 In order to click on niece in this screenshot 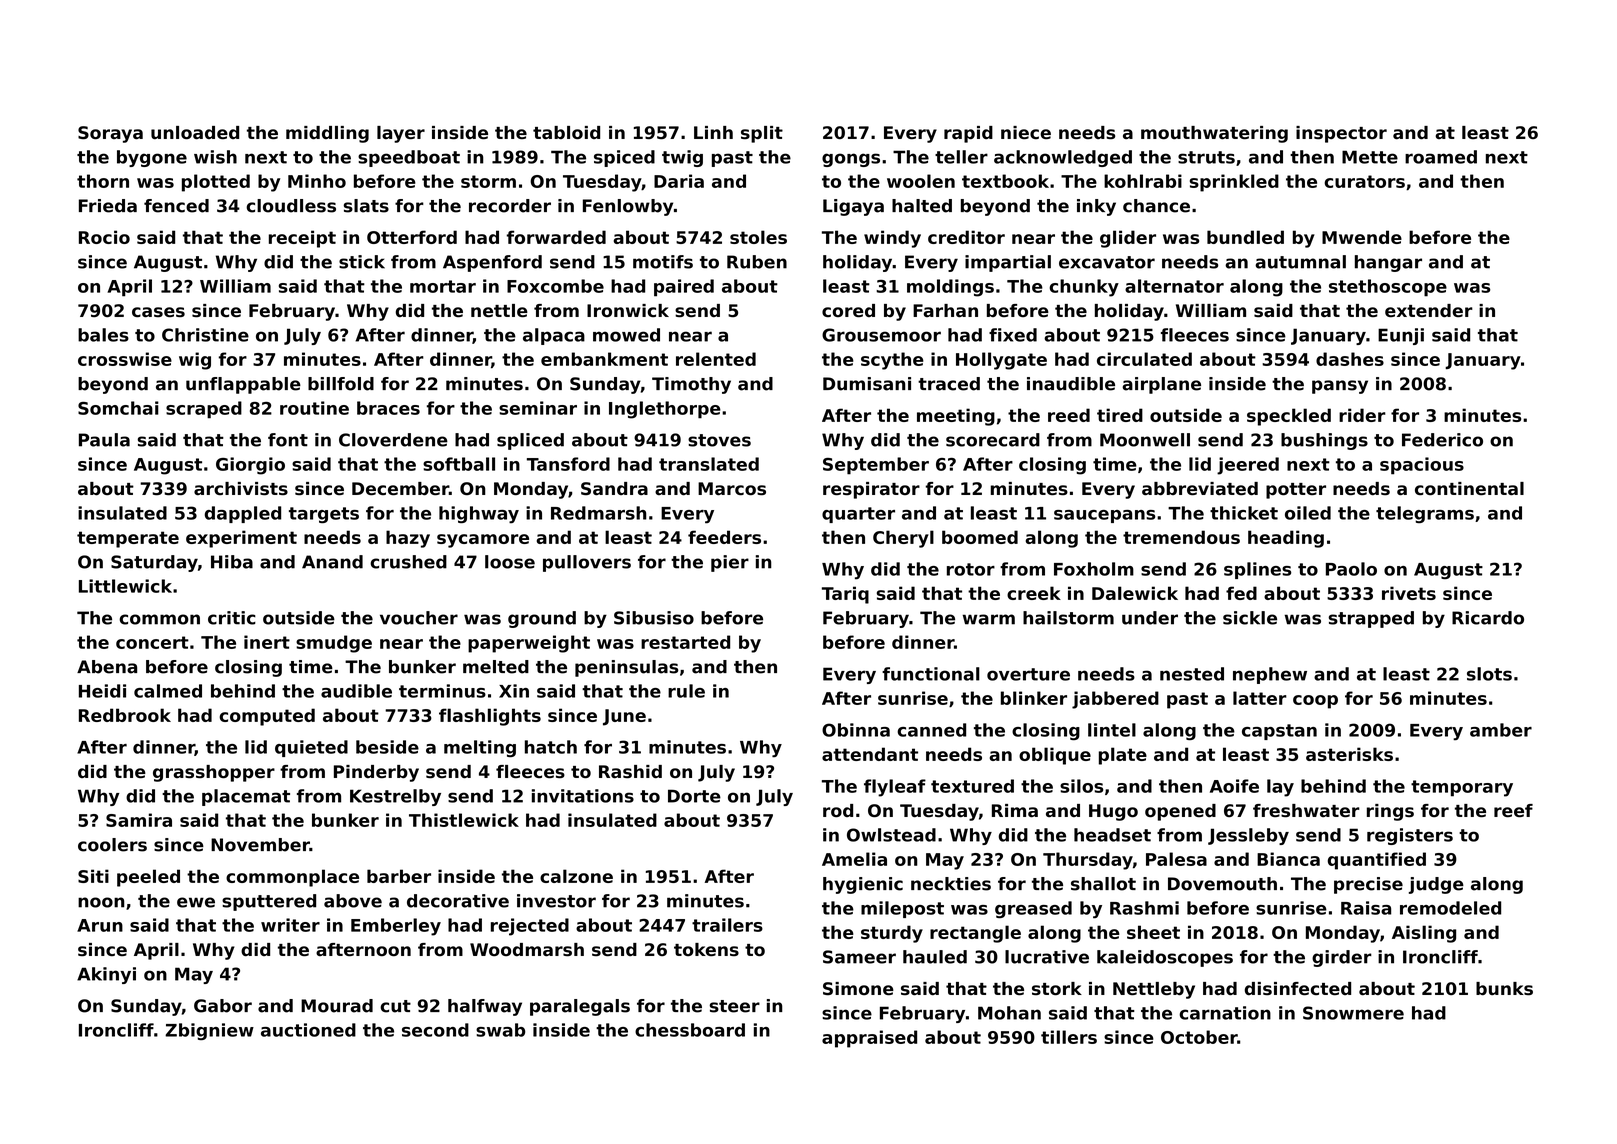, I will do `click(1026, 132)`.
